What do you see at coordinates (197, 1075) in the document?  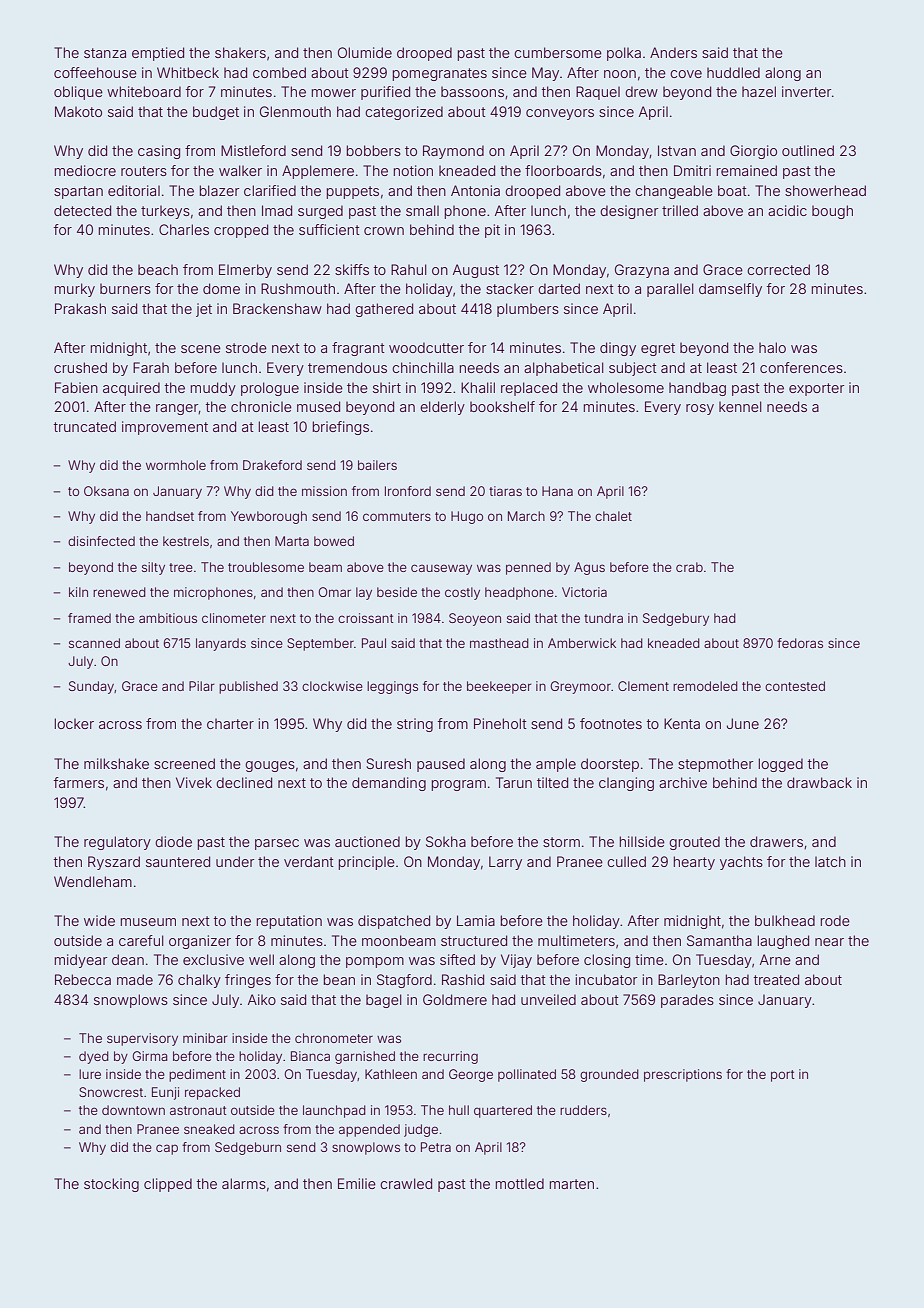 I see `pediment` at bounding box center [197, 1075].
